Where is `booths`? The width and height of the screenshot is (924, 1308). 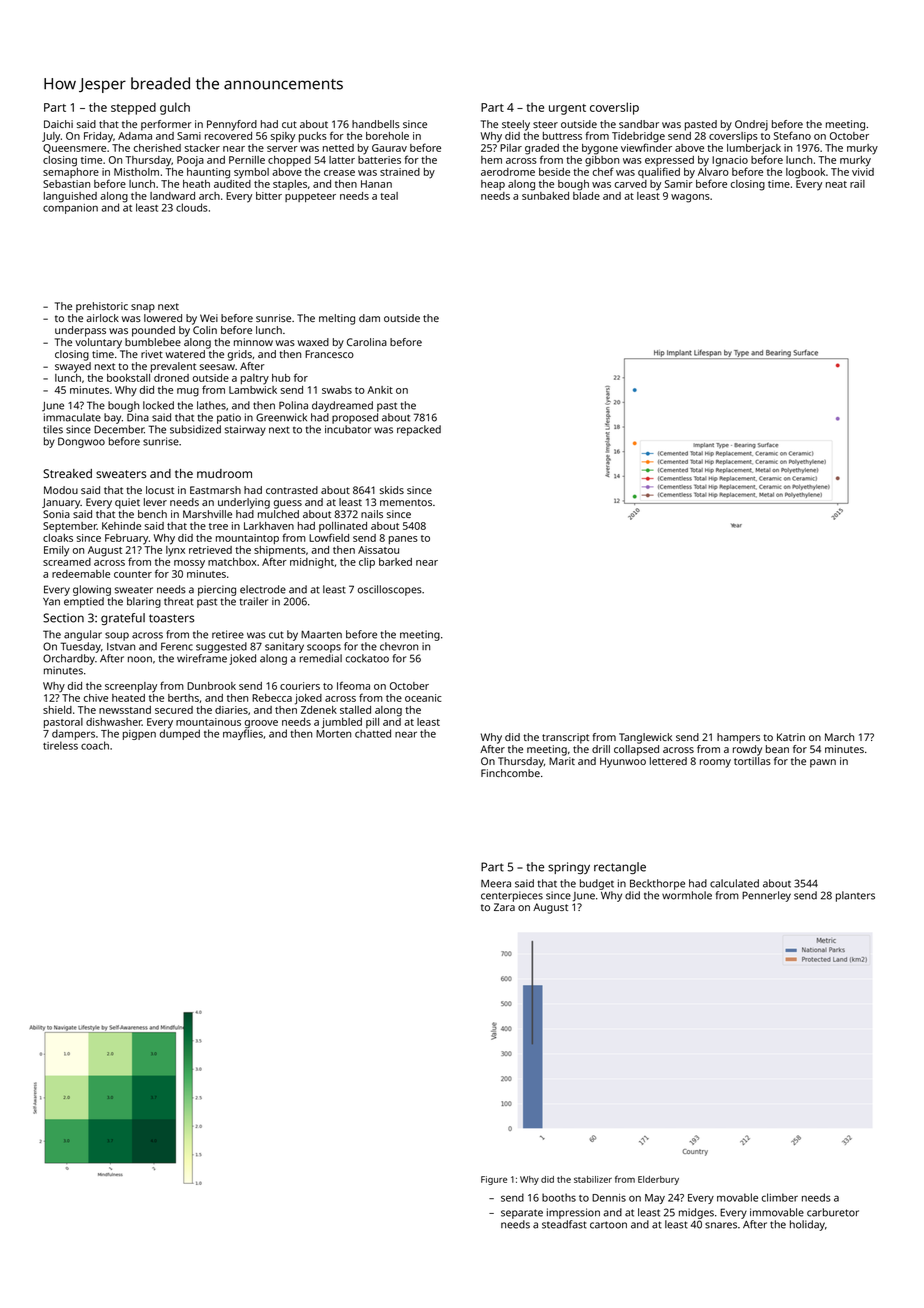
booths is located at coordinates (559, 1197).
